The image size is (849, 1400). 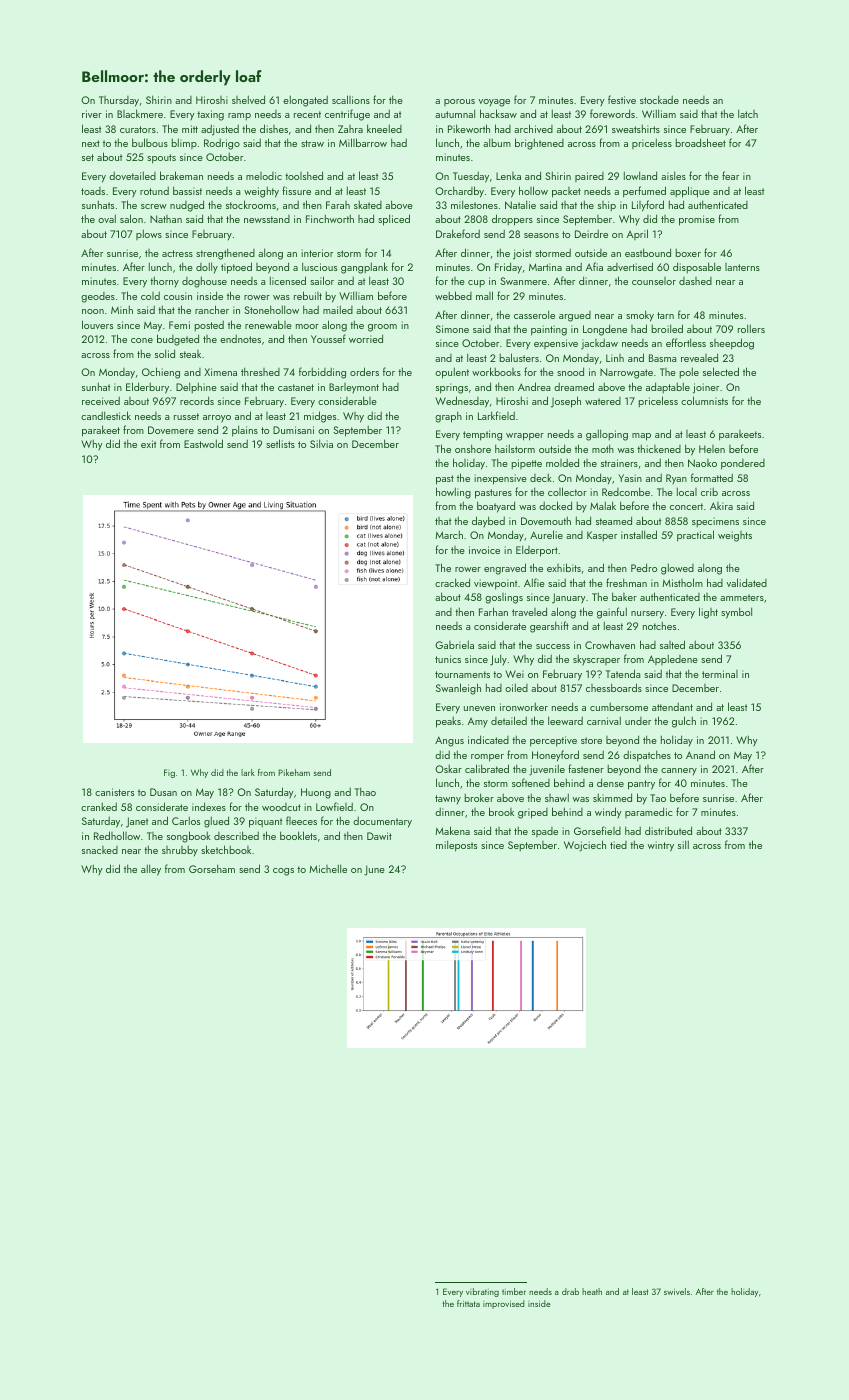 What do you see at coordinates (106, 415) in the document?
I see `candlestick` at bounding box center [106, 415].
